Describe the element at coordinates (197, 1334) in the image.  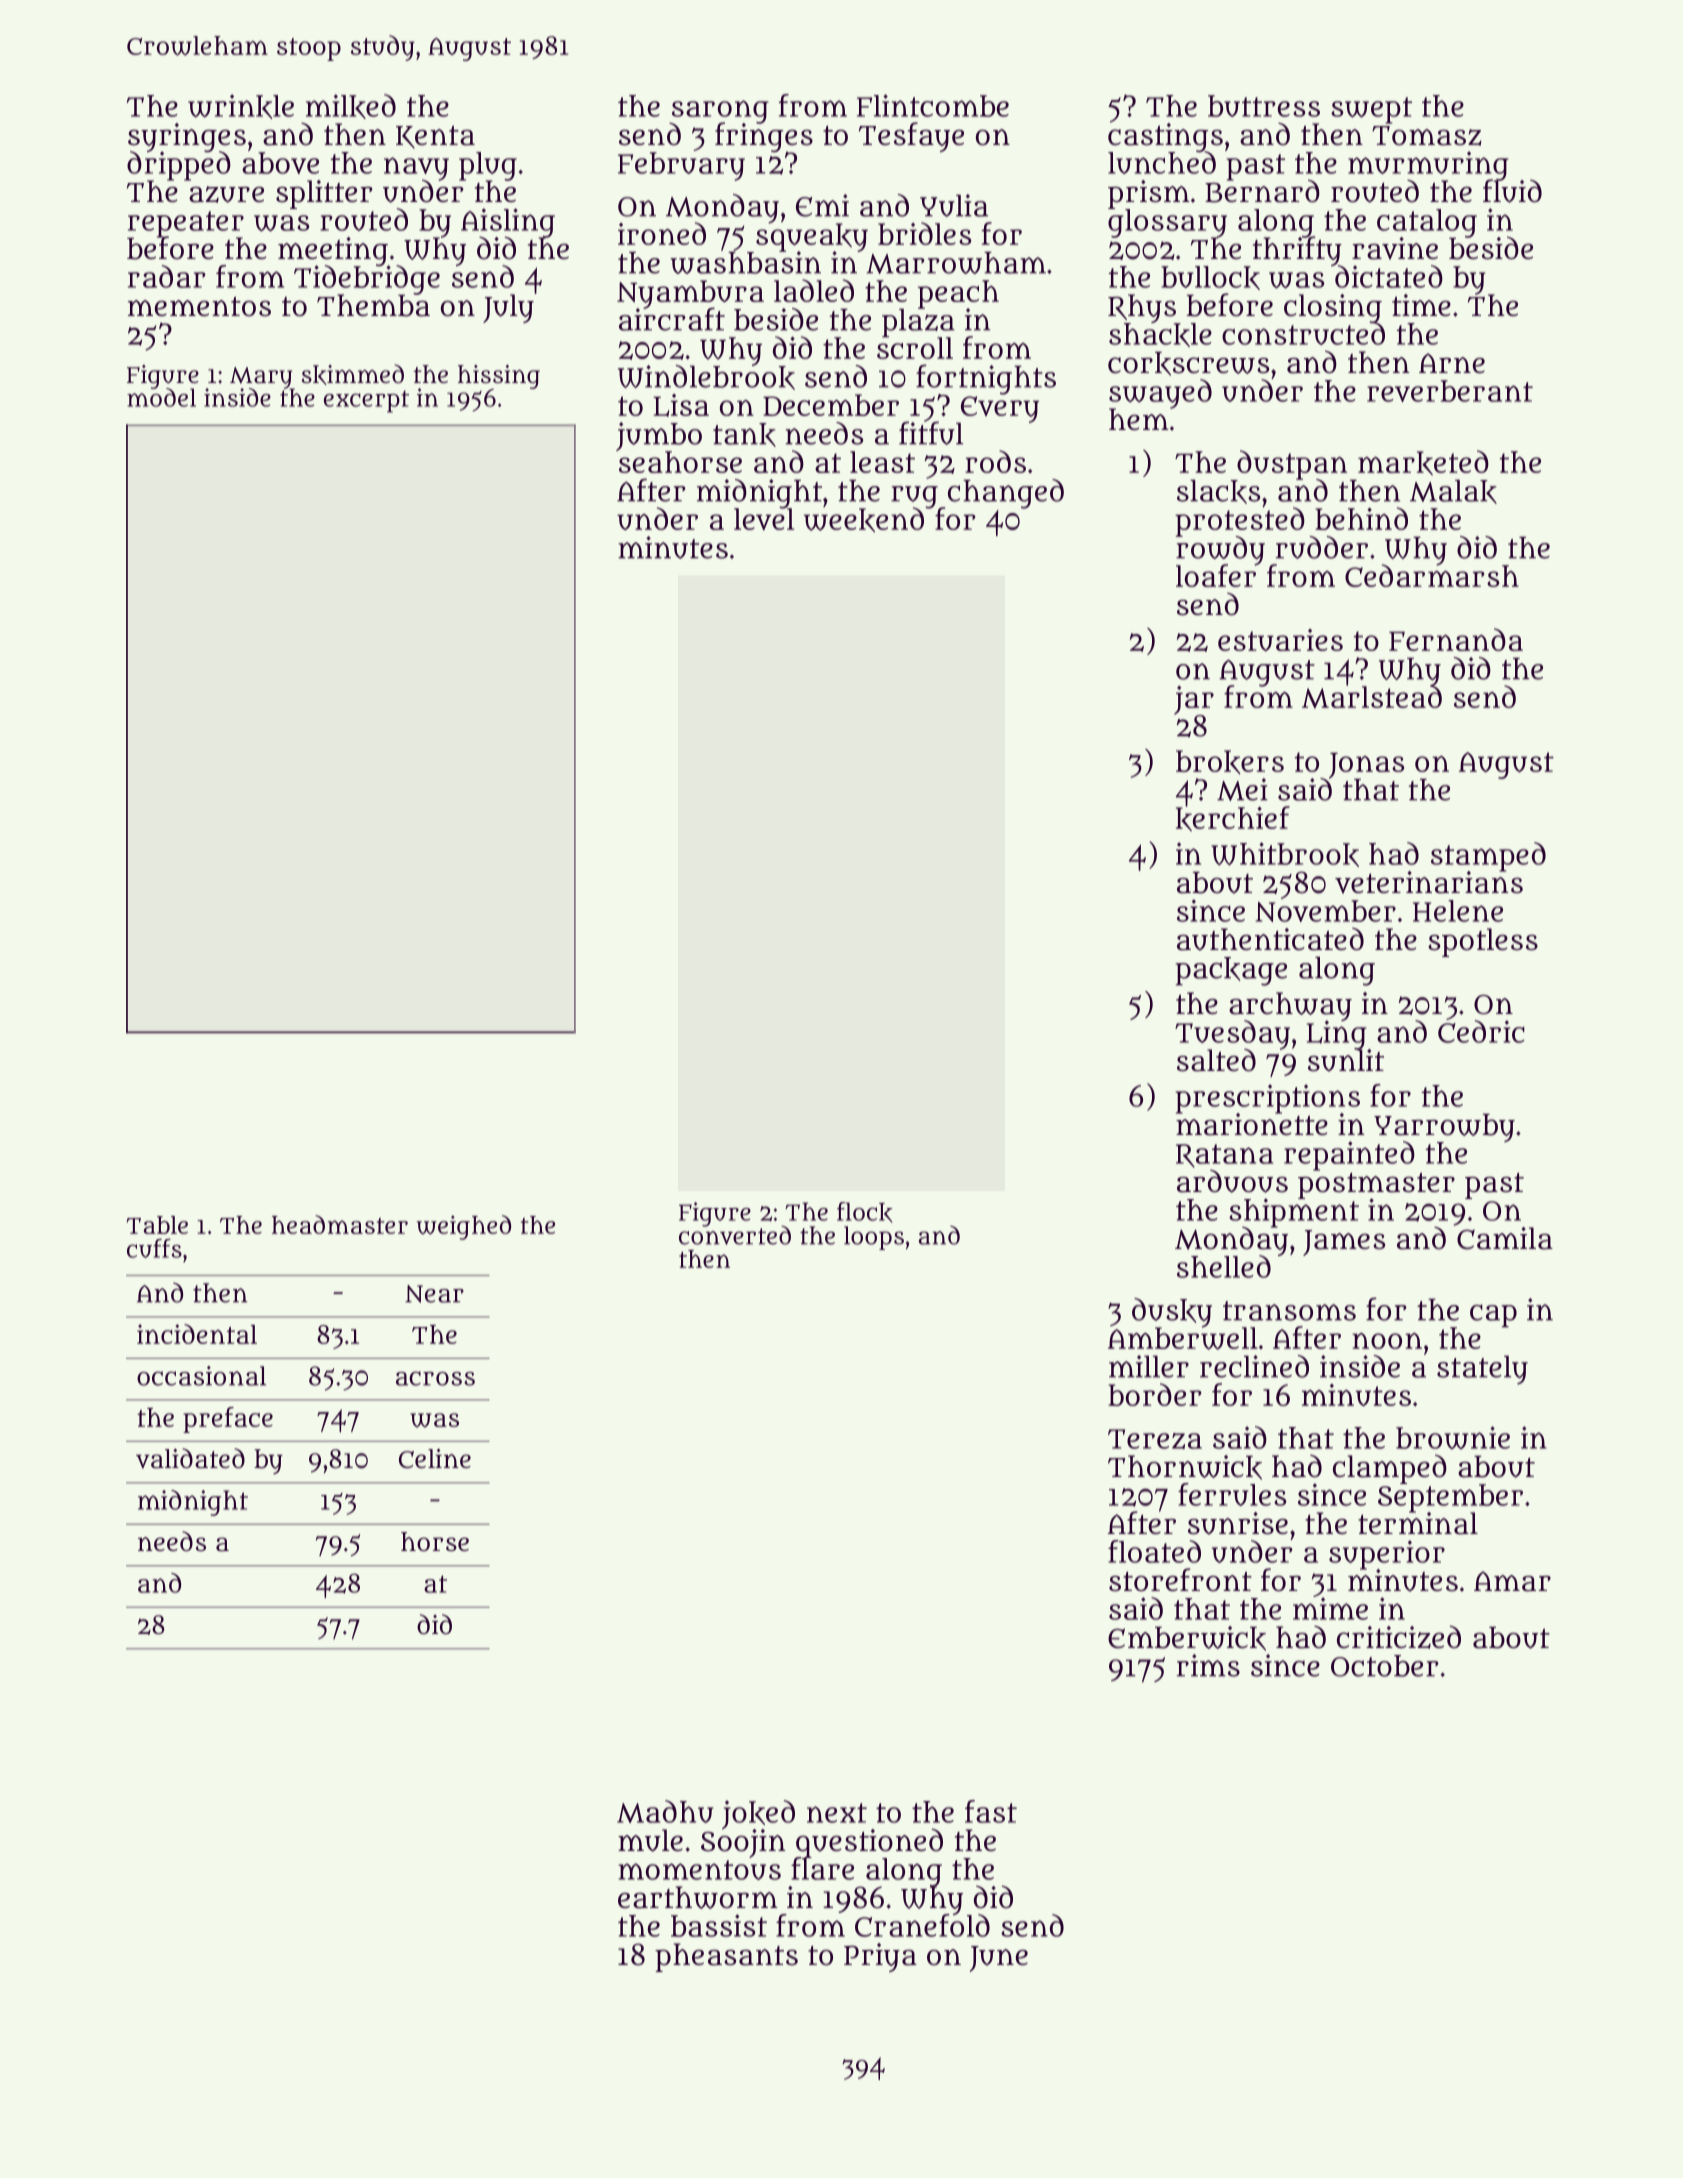
I see `incidental` at that location.
